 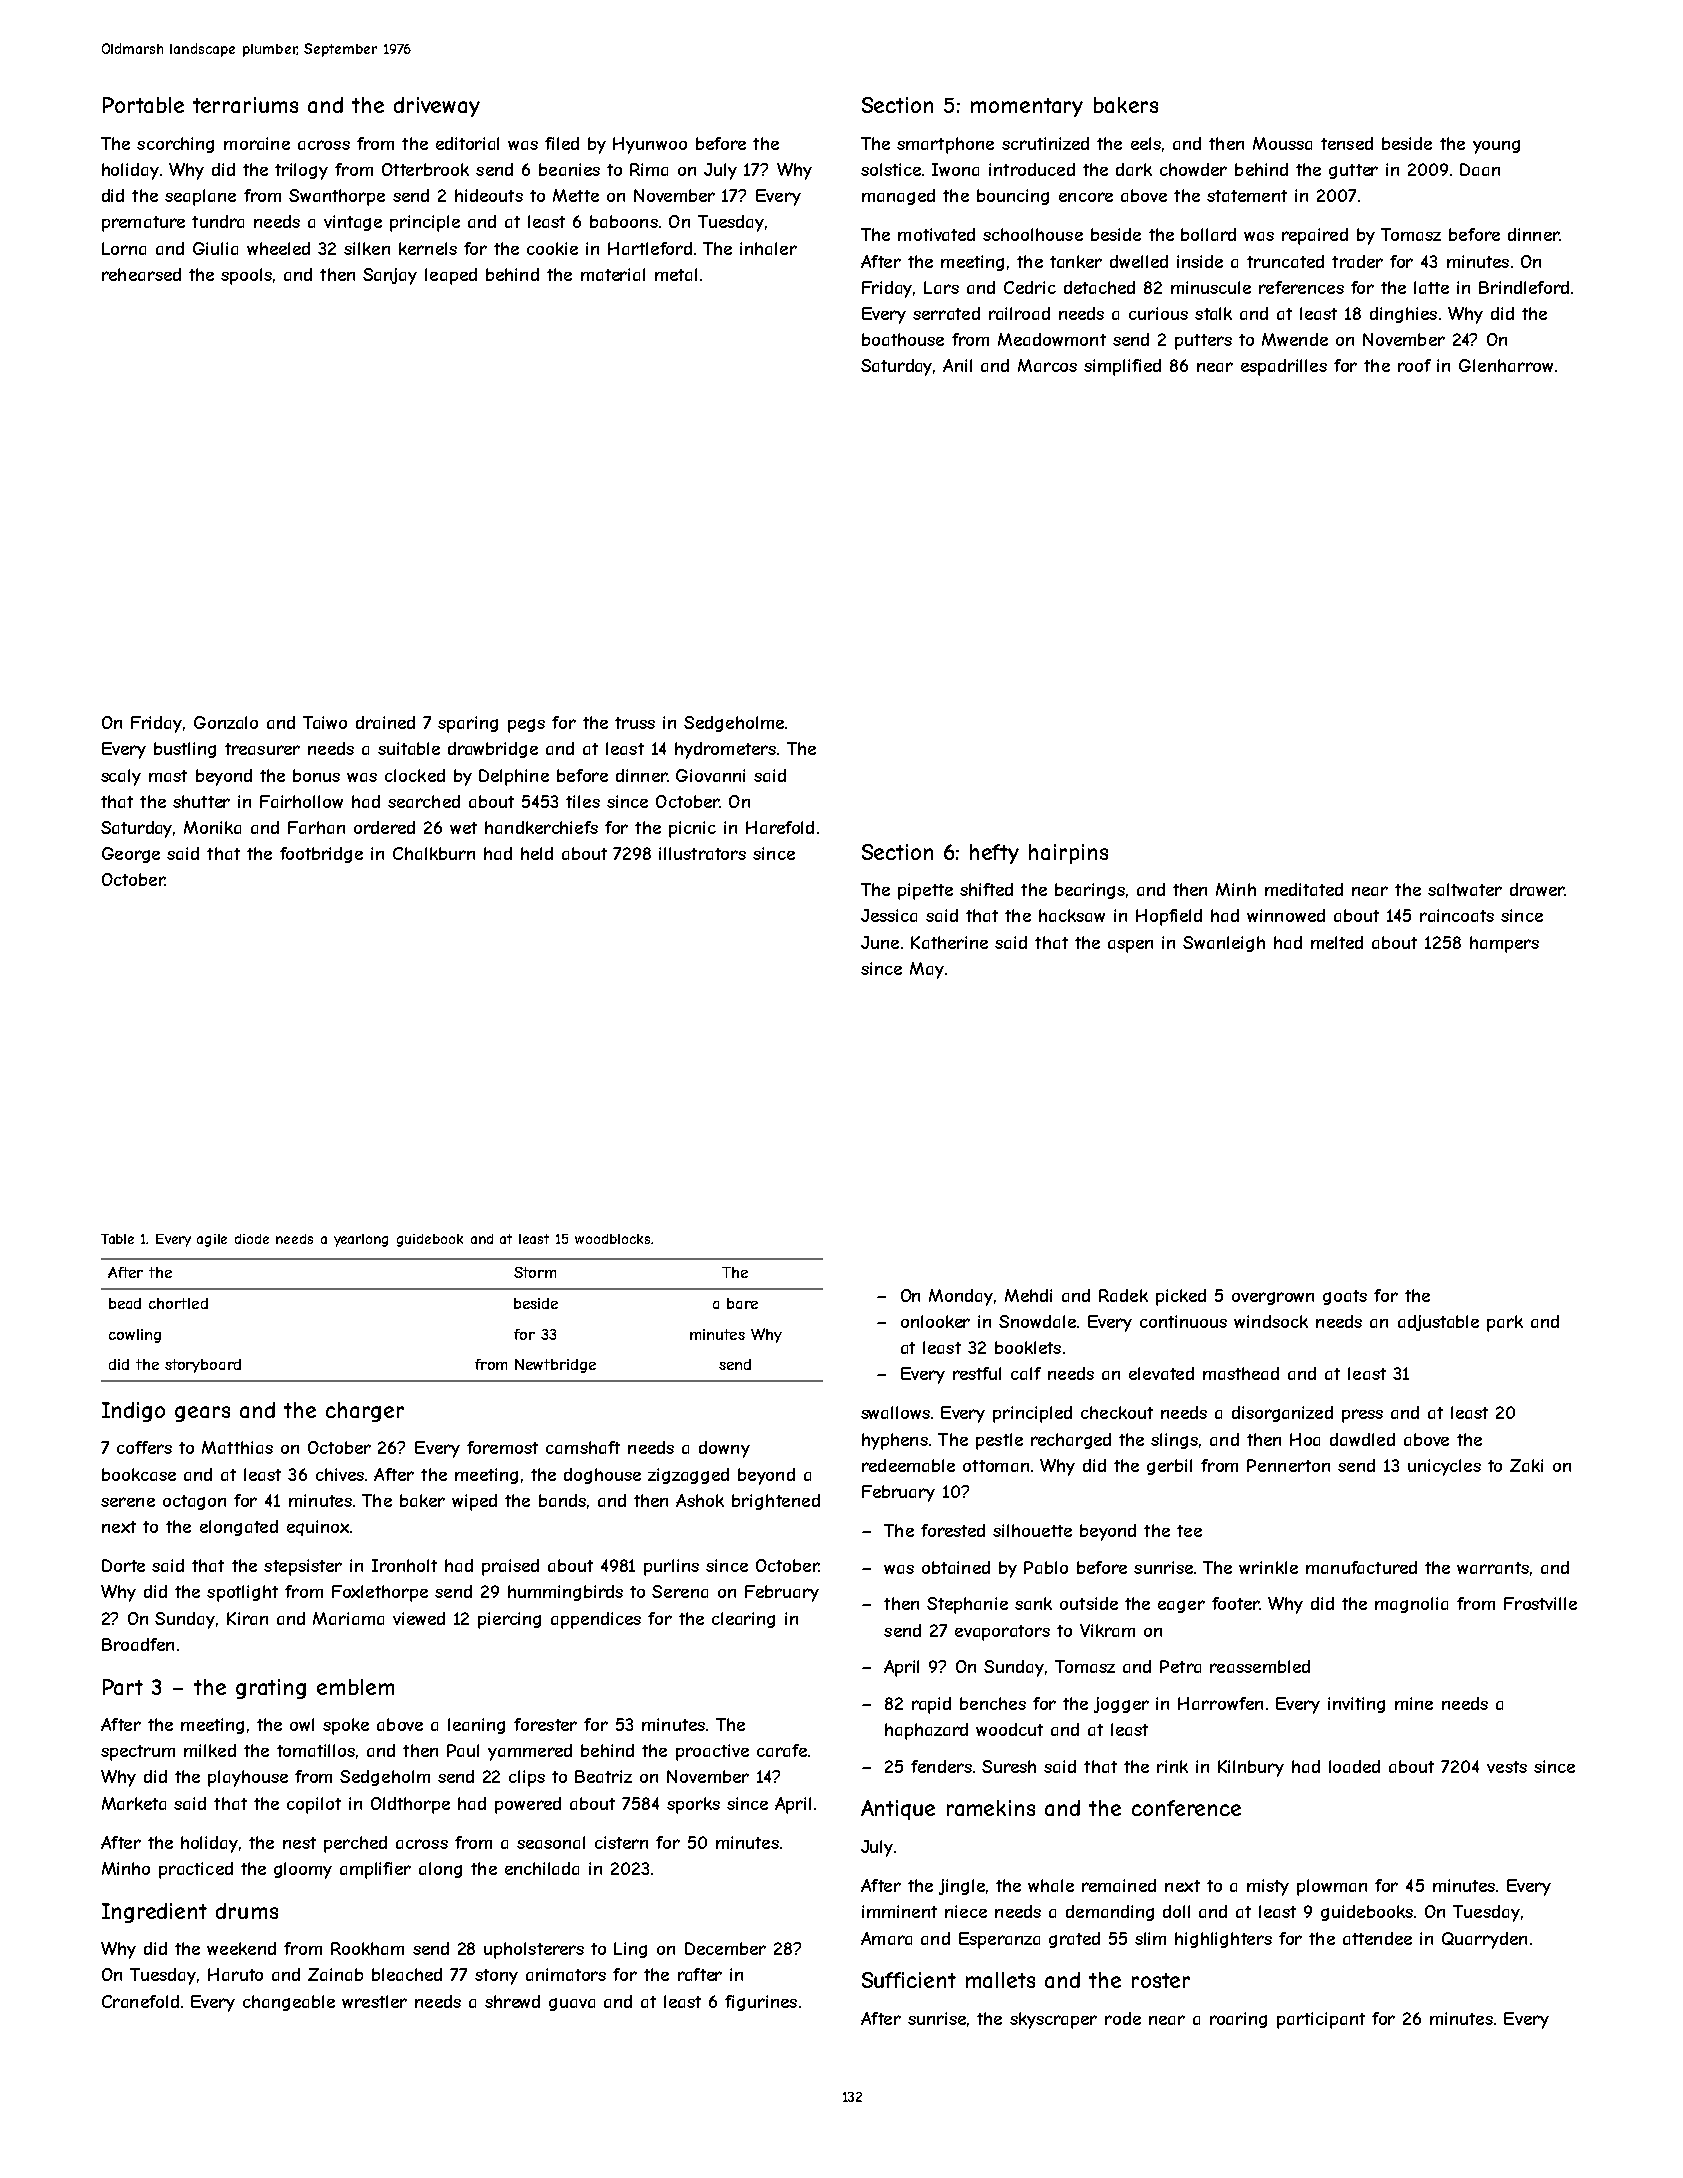 What do you see at coordinates (1496, 147) in the page?
I see `young` at bounding box center [1496, 147].
